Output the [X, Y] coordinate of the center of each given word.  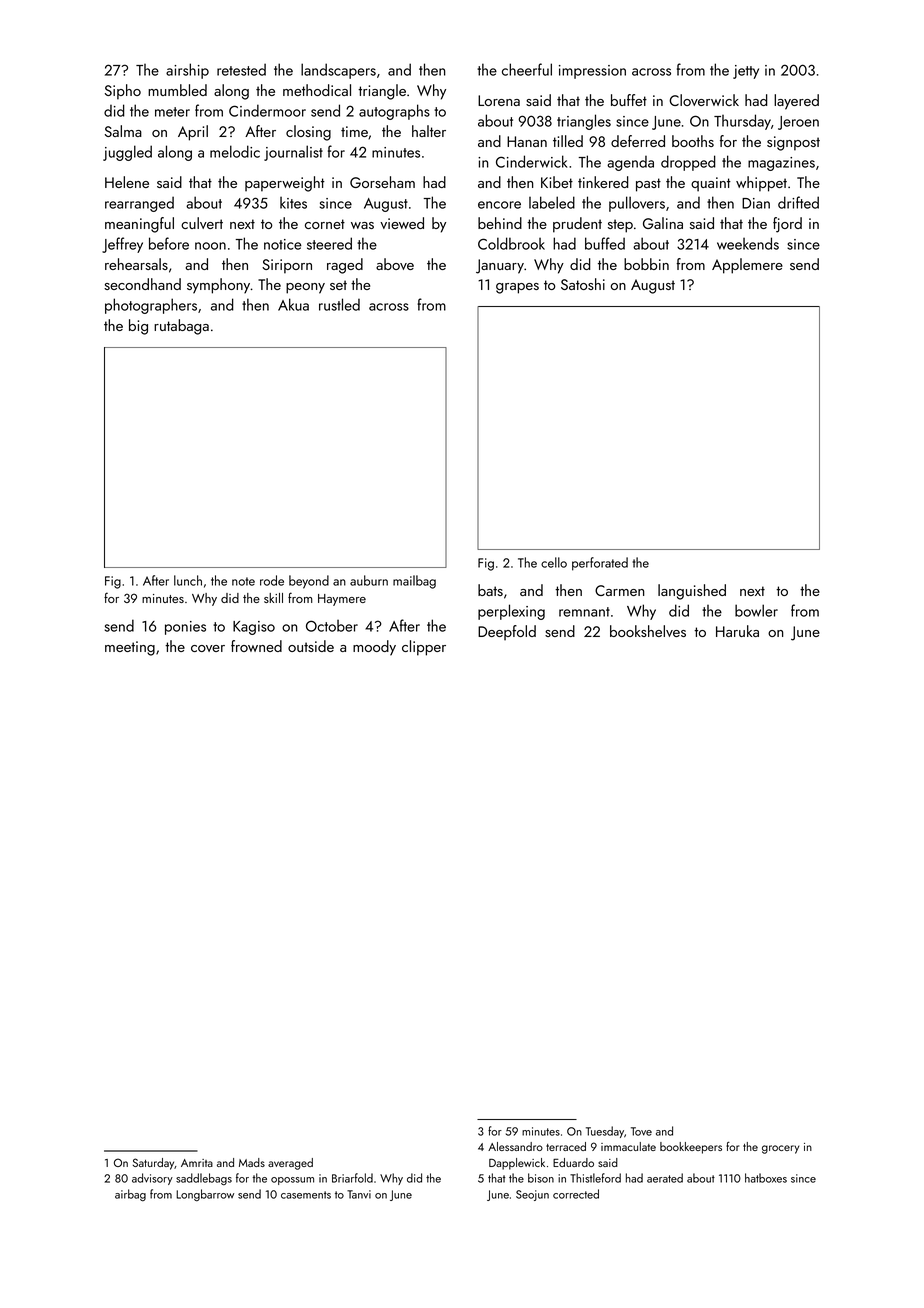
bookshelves [648, 631]
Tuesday [605, 1132]
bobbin [646, 264]
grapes [517, 288]
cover [208, 648]
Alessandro [515, 1146]
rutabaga [181, 327]
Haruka [737, 631]
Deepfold [507, 632]
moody [374, 648]
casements [306, 1195]
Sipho [123, 92]
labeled [552, 202]
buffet [629, 100]
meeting [130, 648]
